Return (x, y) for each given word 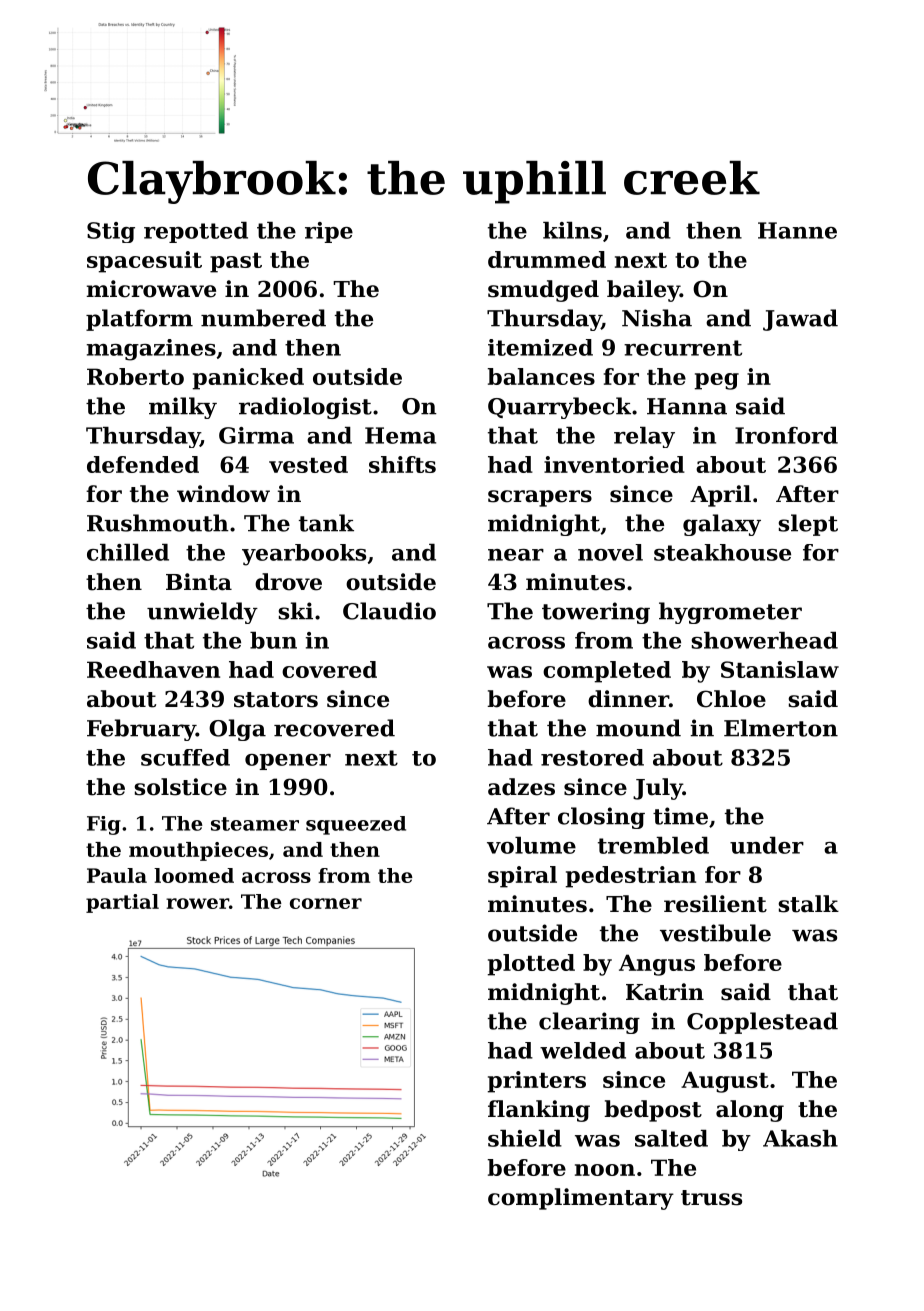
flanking (539, 1111)
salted (671, 1138)
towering (596, 613)
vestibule (715, 933)
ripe (329, 232)
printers (537, 1082)
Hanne (797, 230)
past (236, 263)
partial (122, 903)
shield (525, 1138)
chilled (128, 552)
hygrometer (730, 613)
